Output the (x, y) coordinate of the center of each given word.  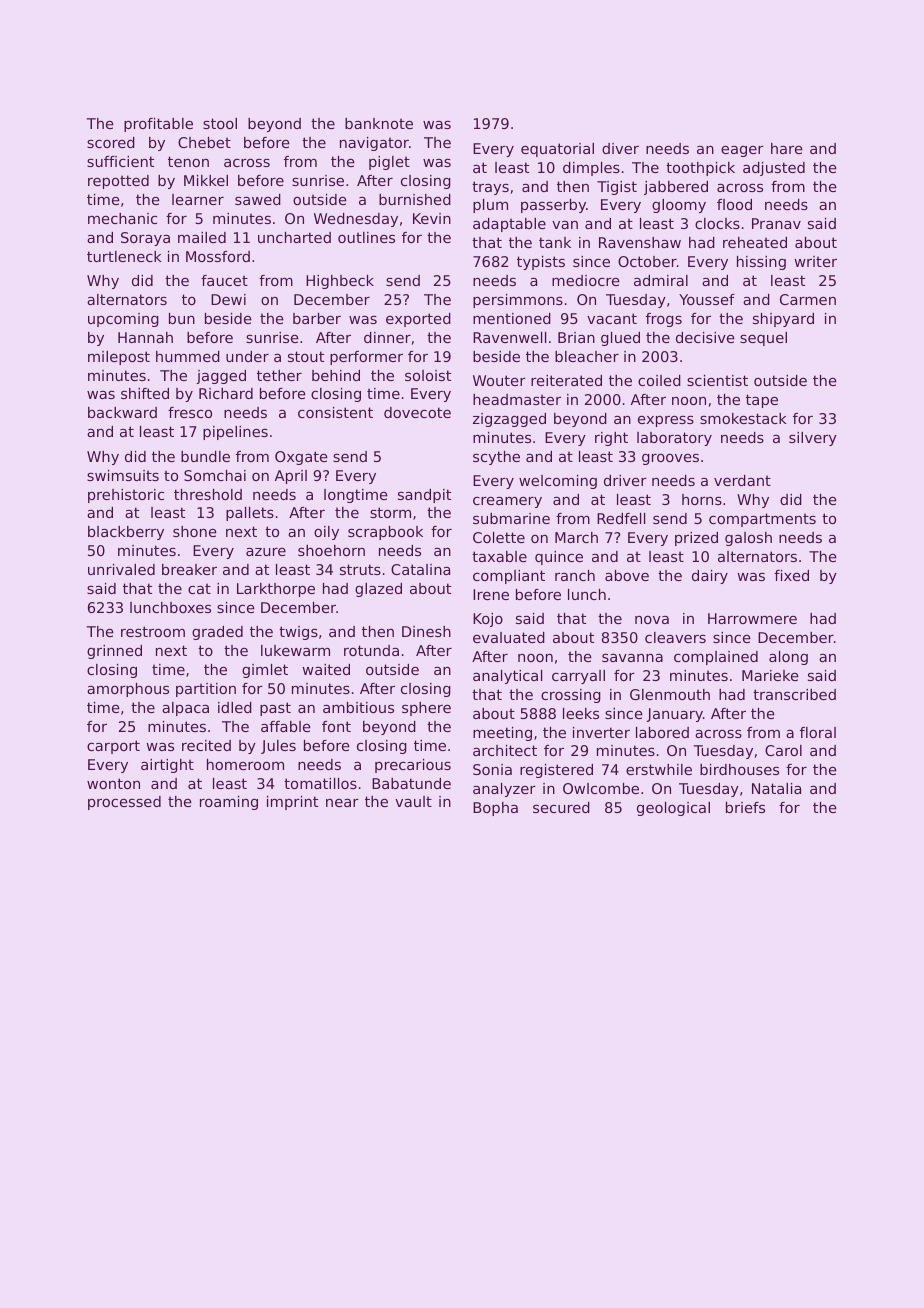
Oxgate (301, 458)
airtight (167, 766)
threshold (208, 494)
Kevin (432, 218)
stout (306, 356)
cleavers (675, 637)
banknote (379, 123)
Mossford (218, 256)
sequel (763, 339)
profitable (158, 125)
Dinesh (426, 631)
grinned (114, 652)
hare (787, 148)
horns (702, 499)
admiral (661, 280)
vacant (612, 318)
